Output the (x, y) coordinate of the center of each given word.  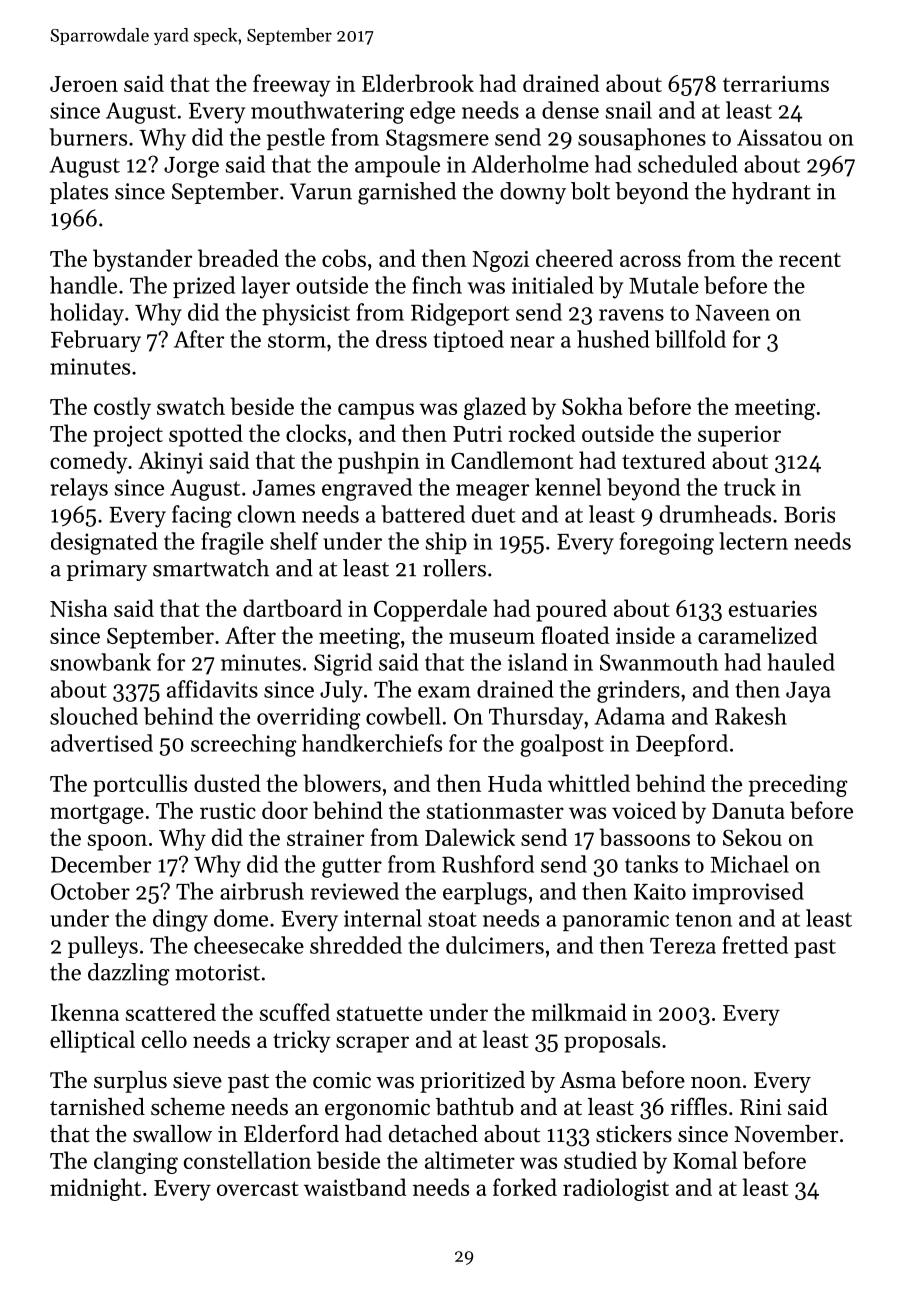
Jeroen (84, 84)
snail (629, 110)
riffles (699, 1106)
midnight (95, 1189)
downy (533, 193)
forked (525, 1187)
